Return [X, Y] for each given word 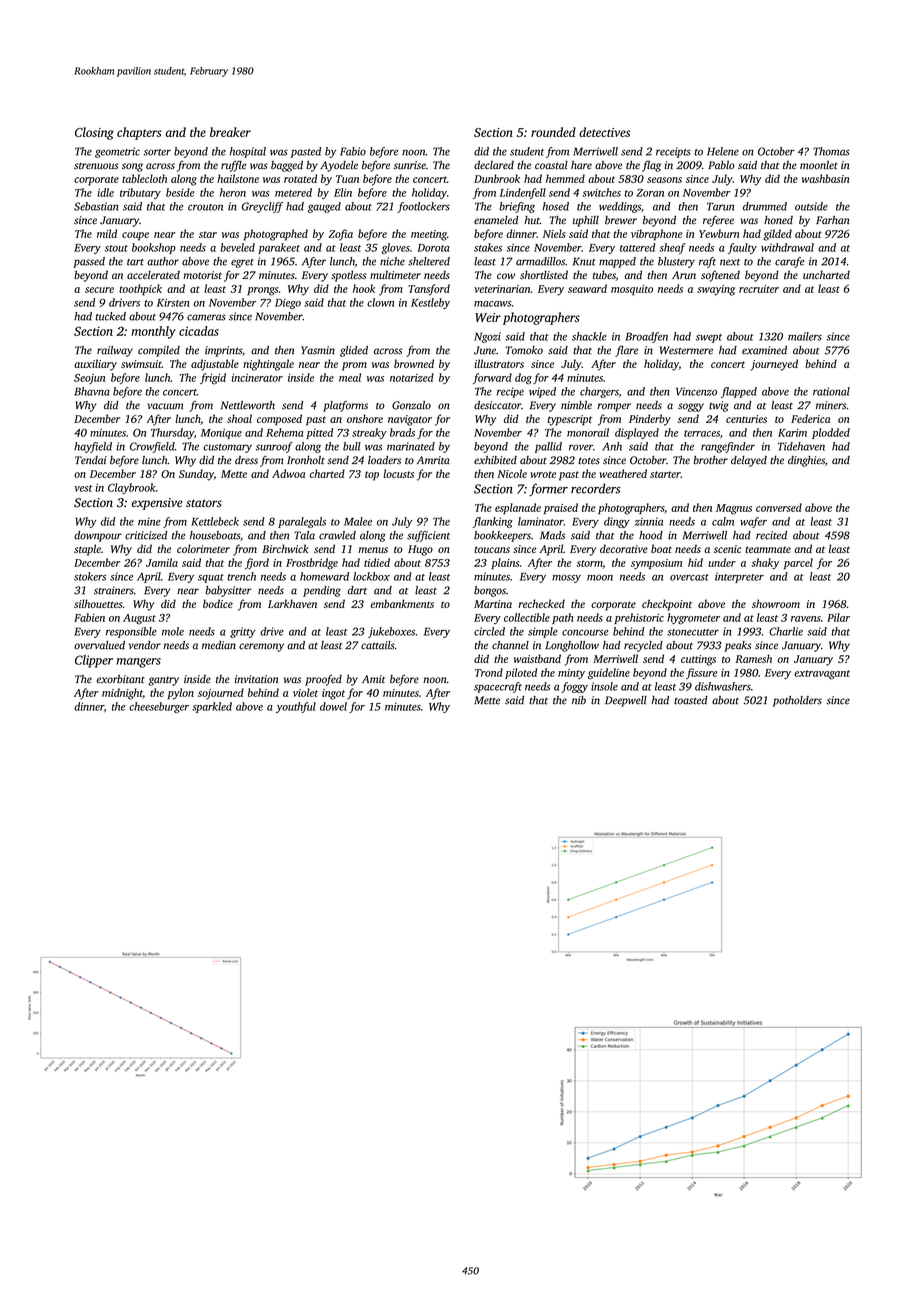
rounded [553, 132]
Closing [94, 133]
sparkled [212, 707]
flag [651, 166]
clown [380, 302]
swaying [716, 290]
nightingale [268, 365]
